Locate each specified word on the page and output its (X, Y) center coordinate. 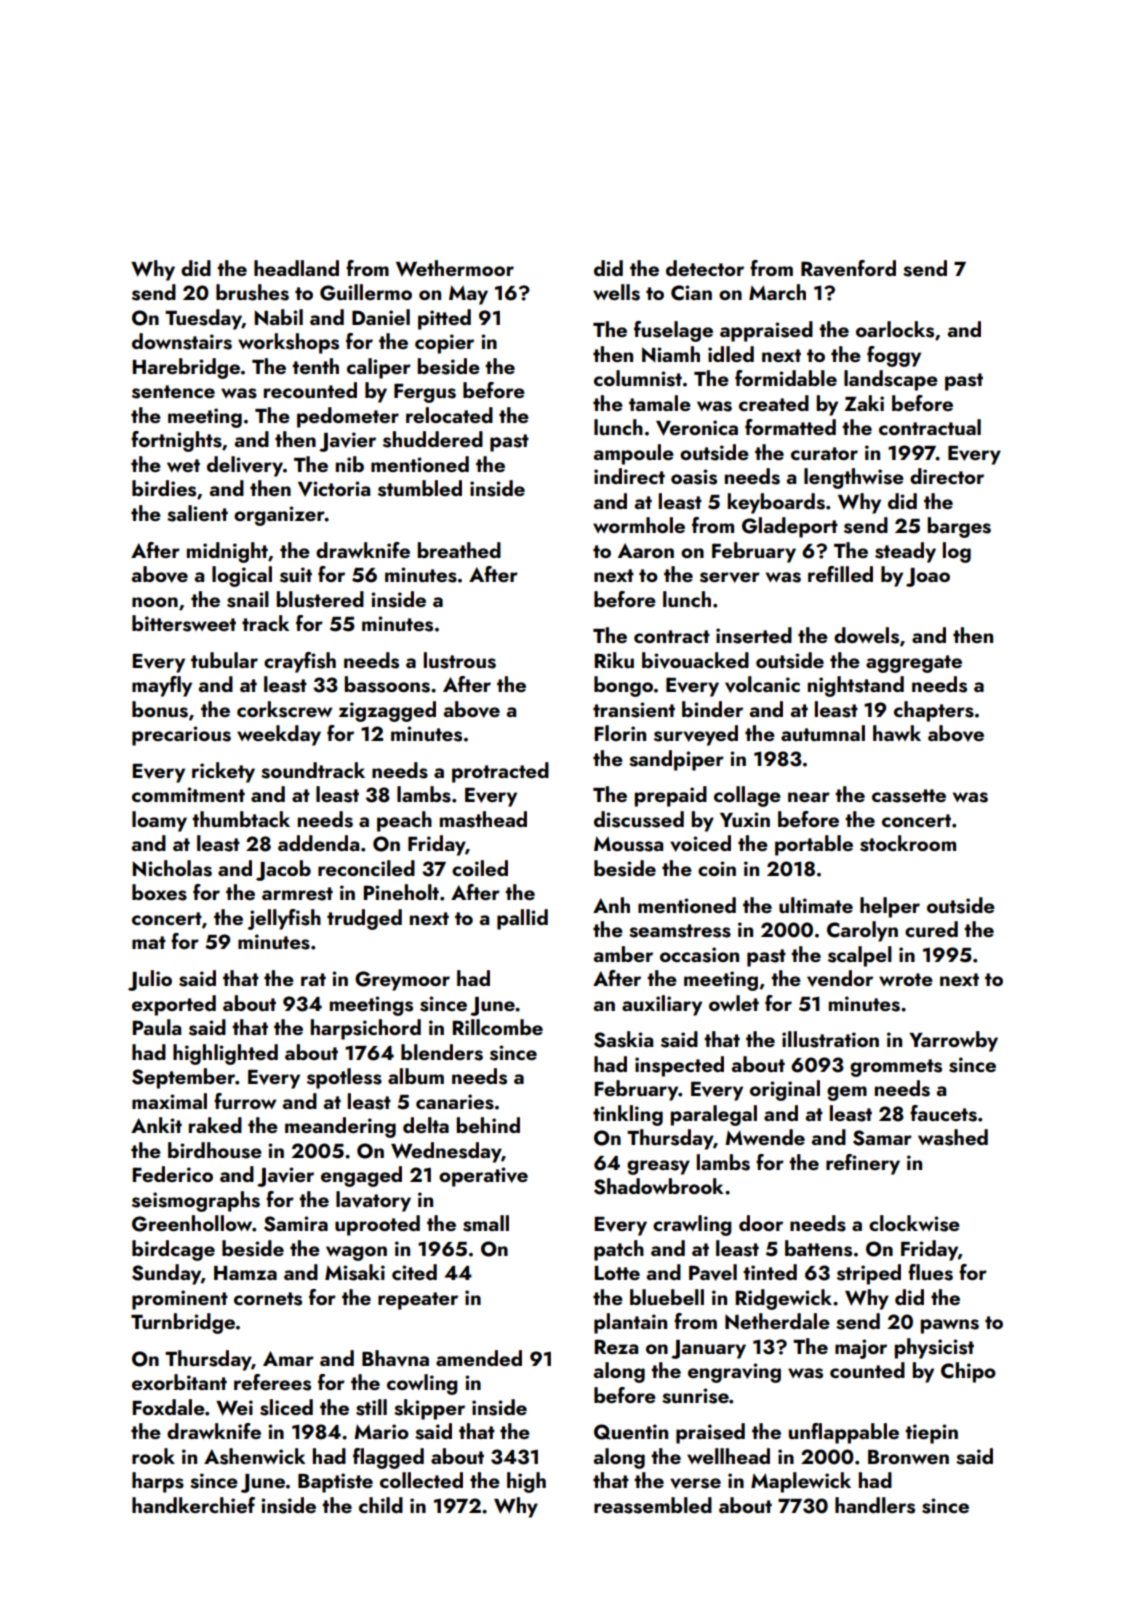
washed (953, 1137)
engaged (361, 1176)
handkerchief (193, 1505)
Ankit (156, 1125)
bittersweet (184, 623)
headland (296, 268)
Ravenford (848, 268)
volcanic (762, 684)
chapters (934, 711)
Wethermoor (455, 268)
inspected (679, 1066)
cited (414, 1272)
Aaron (646, 550)
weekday (279, 735)
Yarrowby (953, 1041)
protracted (500, 772)
